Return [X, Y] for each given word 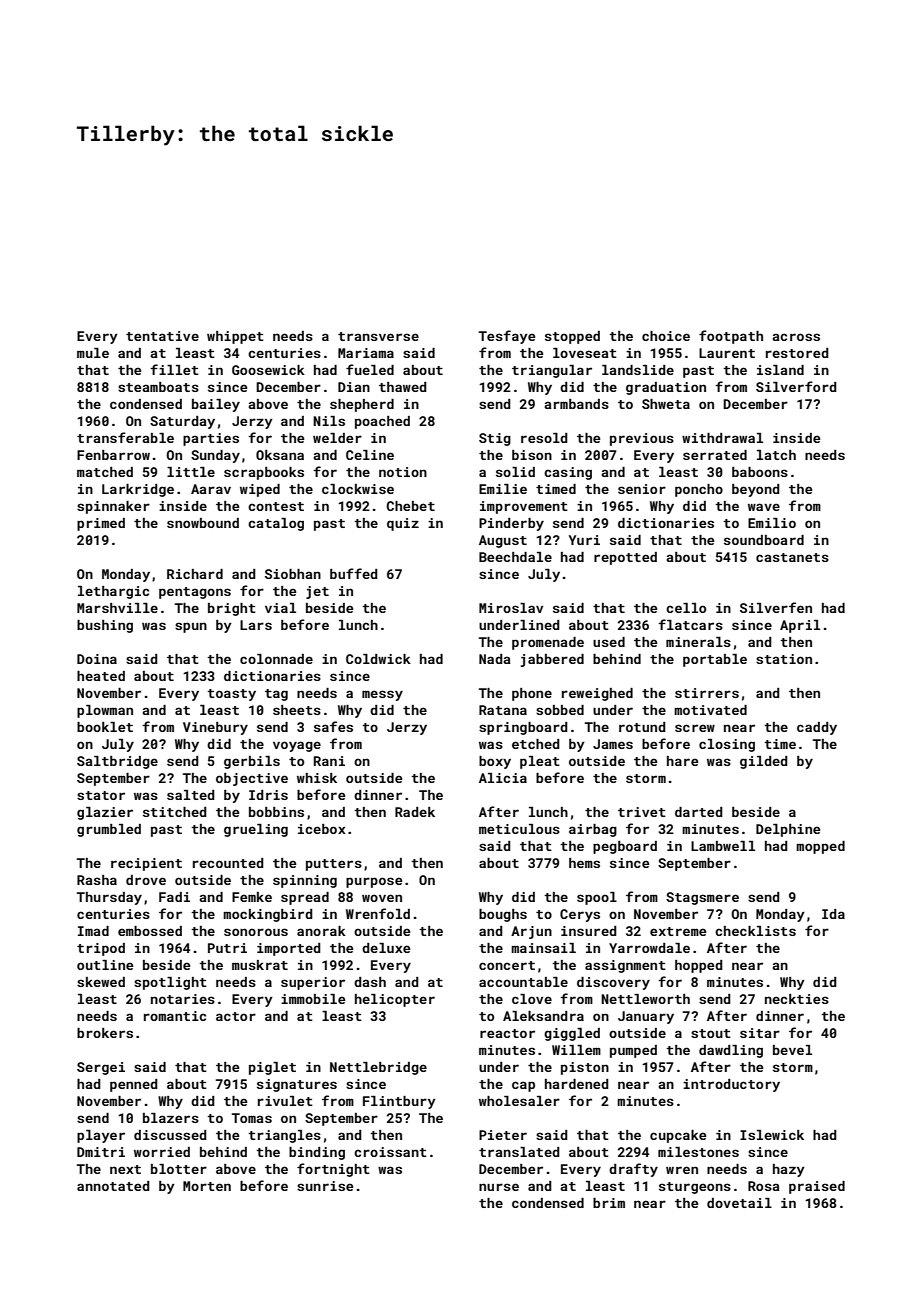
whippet [235, 337]
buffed [354, 573]
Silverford [796, 386]
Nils [329, 421]
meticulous [519, 829]
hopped [699, 966]
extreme [678, 931]
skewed [101, 982]
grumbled [109, 830]
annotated [113, 1186]
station [784, 659]
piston [585, 1068]
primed [101, 524]
